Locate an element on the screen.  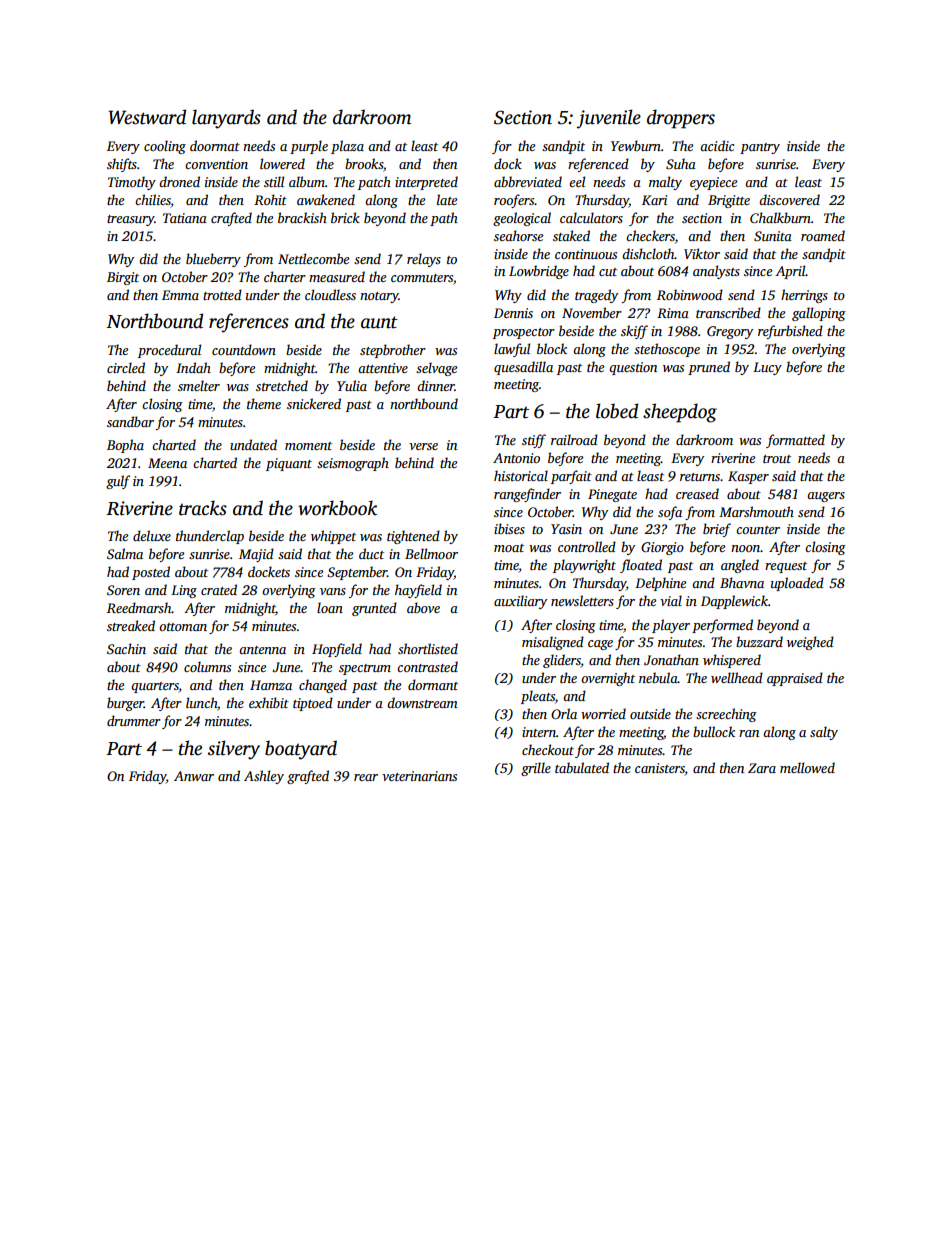
droppers is located at coordinates (681, 119).
